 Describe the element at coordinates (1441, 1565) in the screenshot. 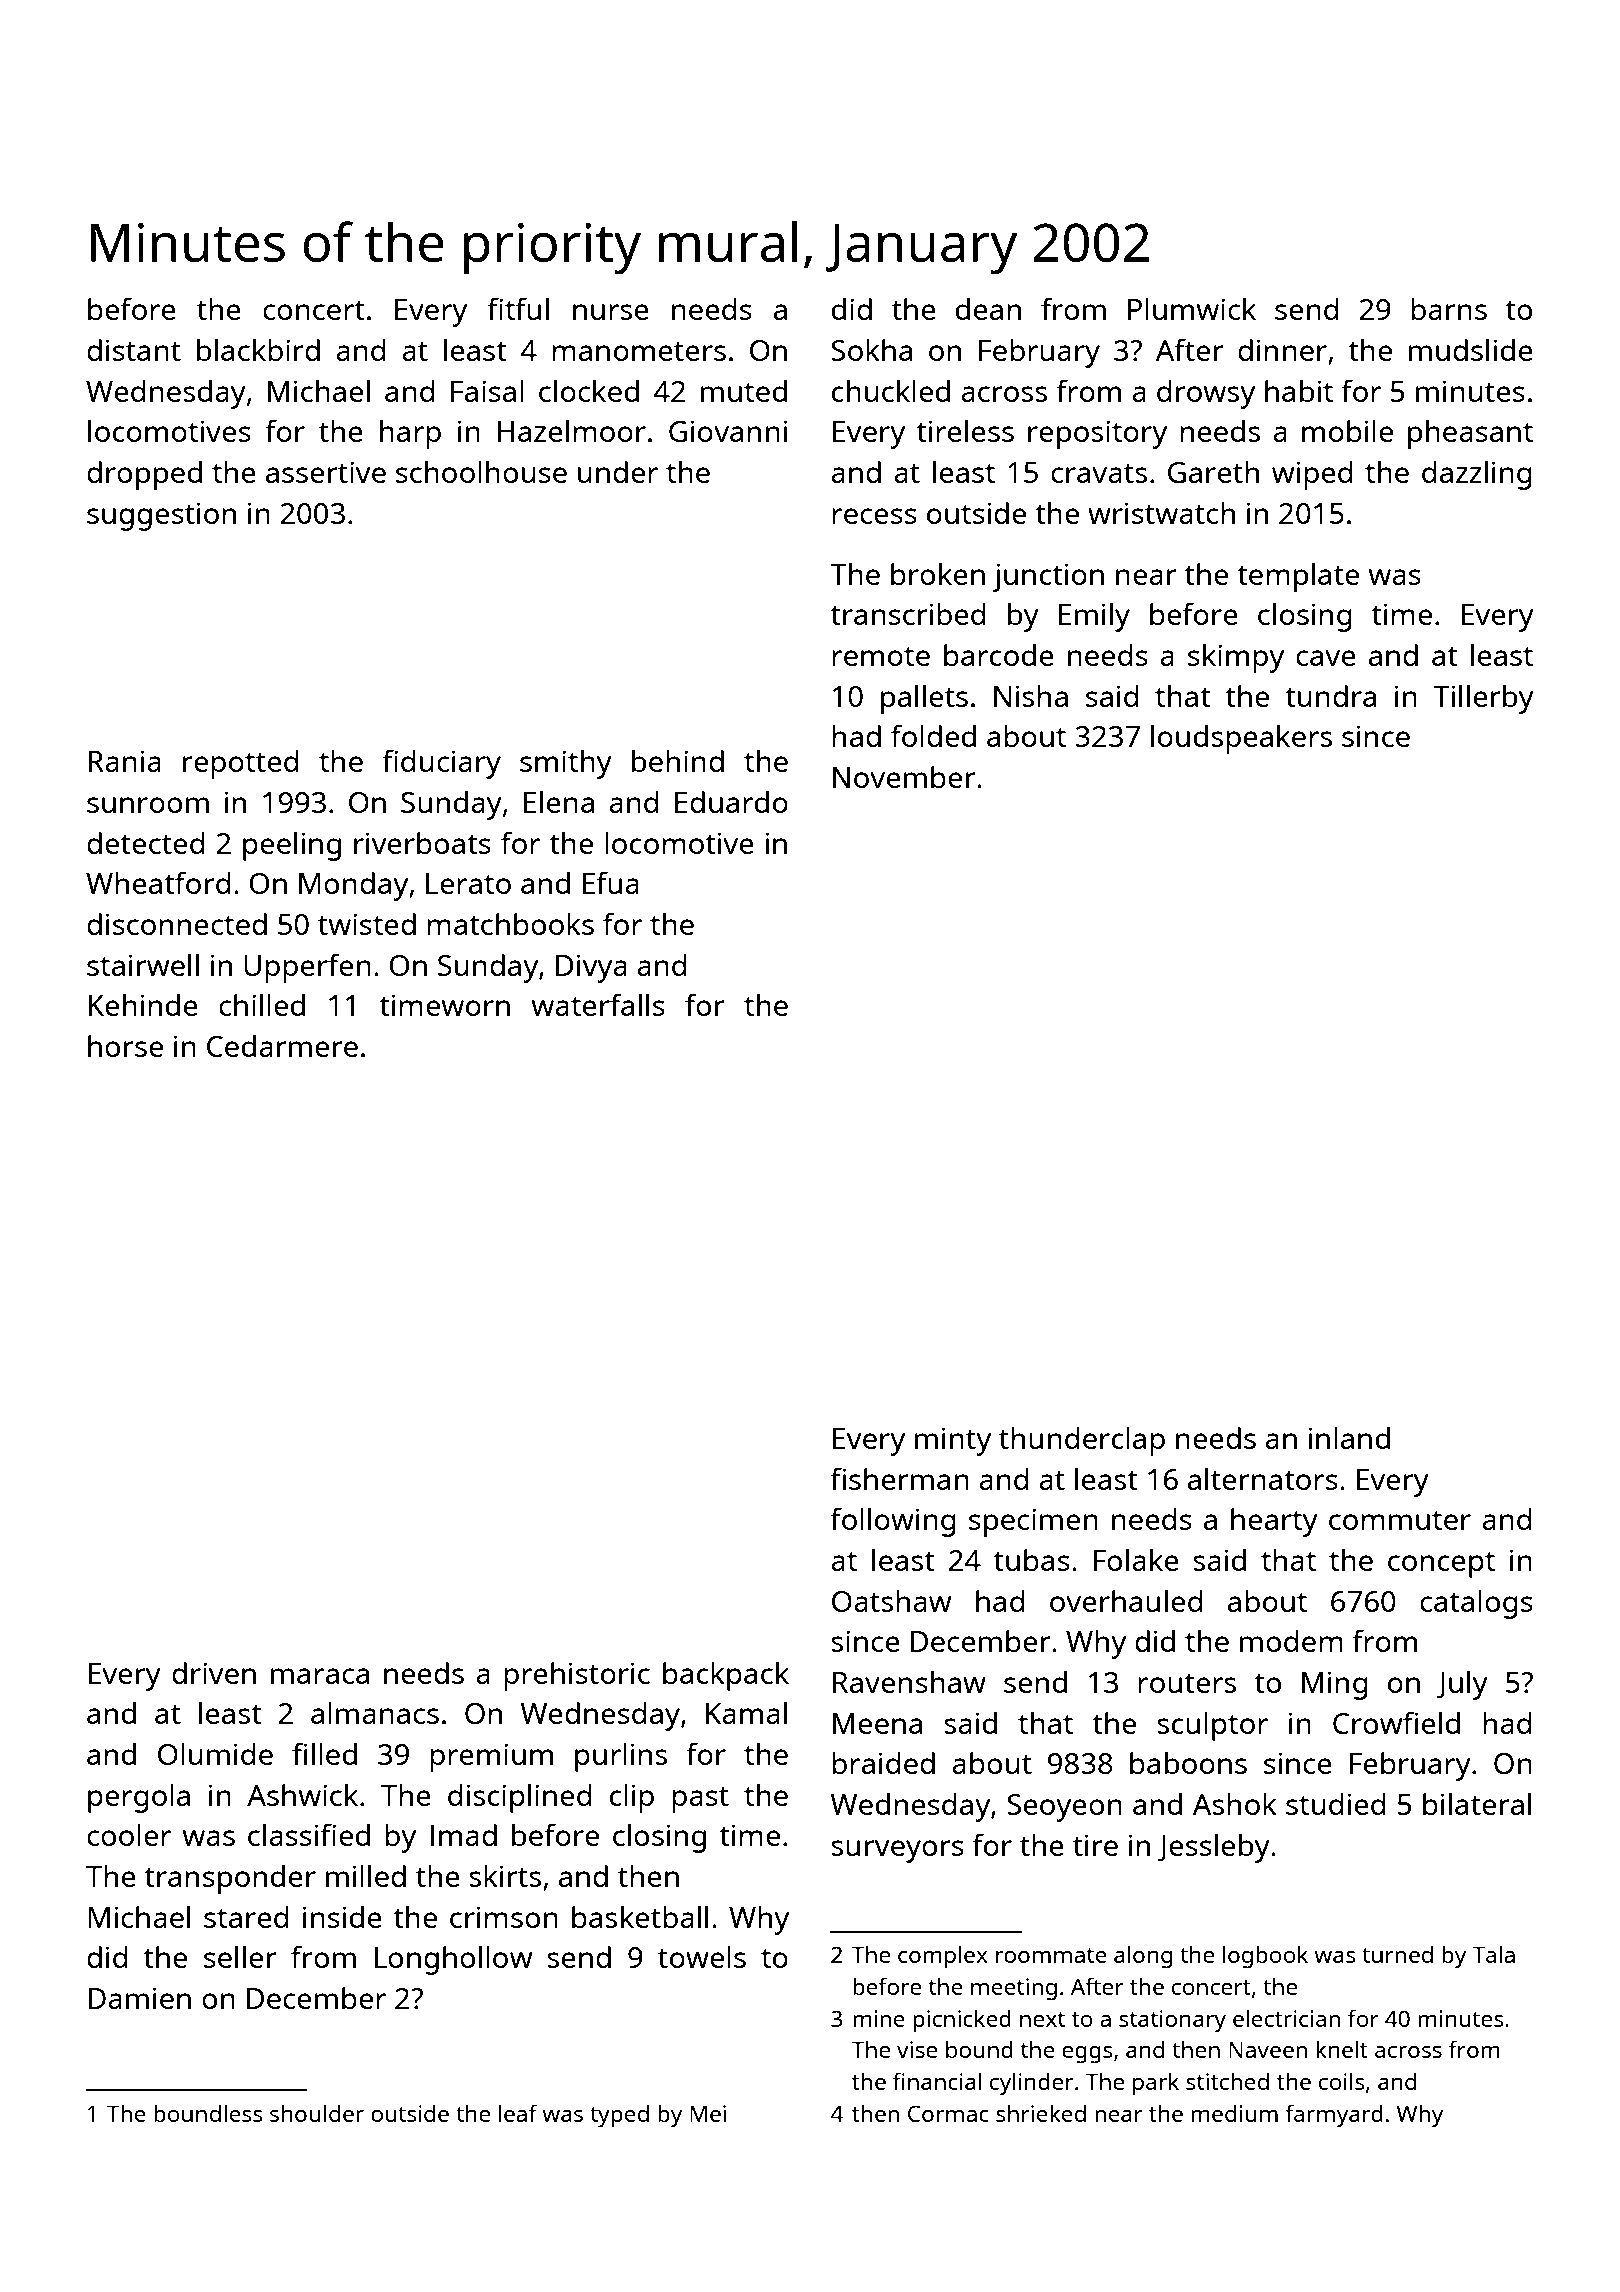

I see `concept` at that location.
